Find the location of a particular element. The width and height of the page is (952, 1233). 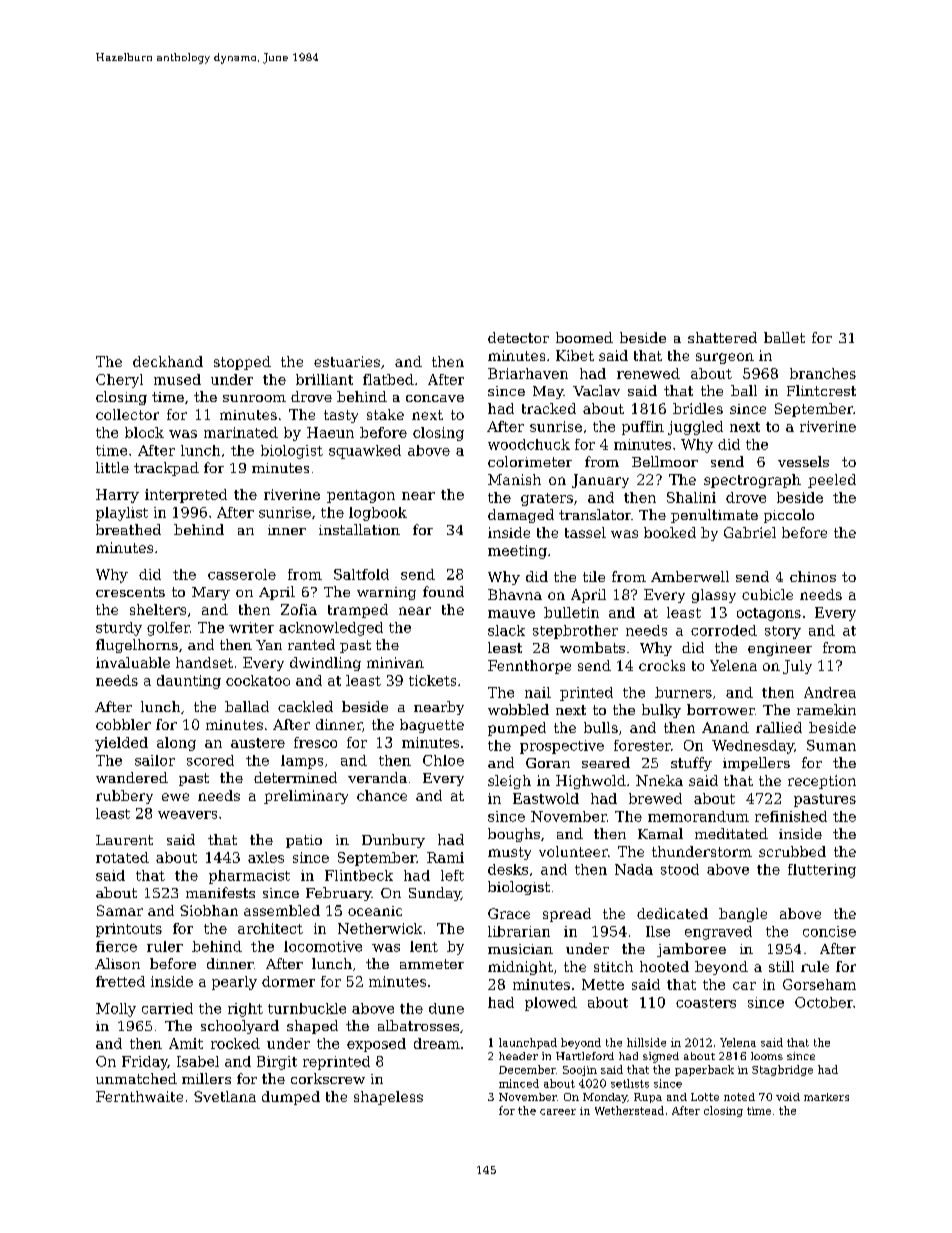

detector is located at coordinates (518, 337).
